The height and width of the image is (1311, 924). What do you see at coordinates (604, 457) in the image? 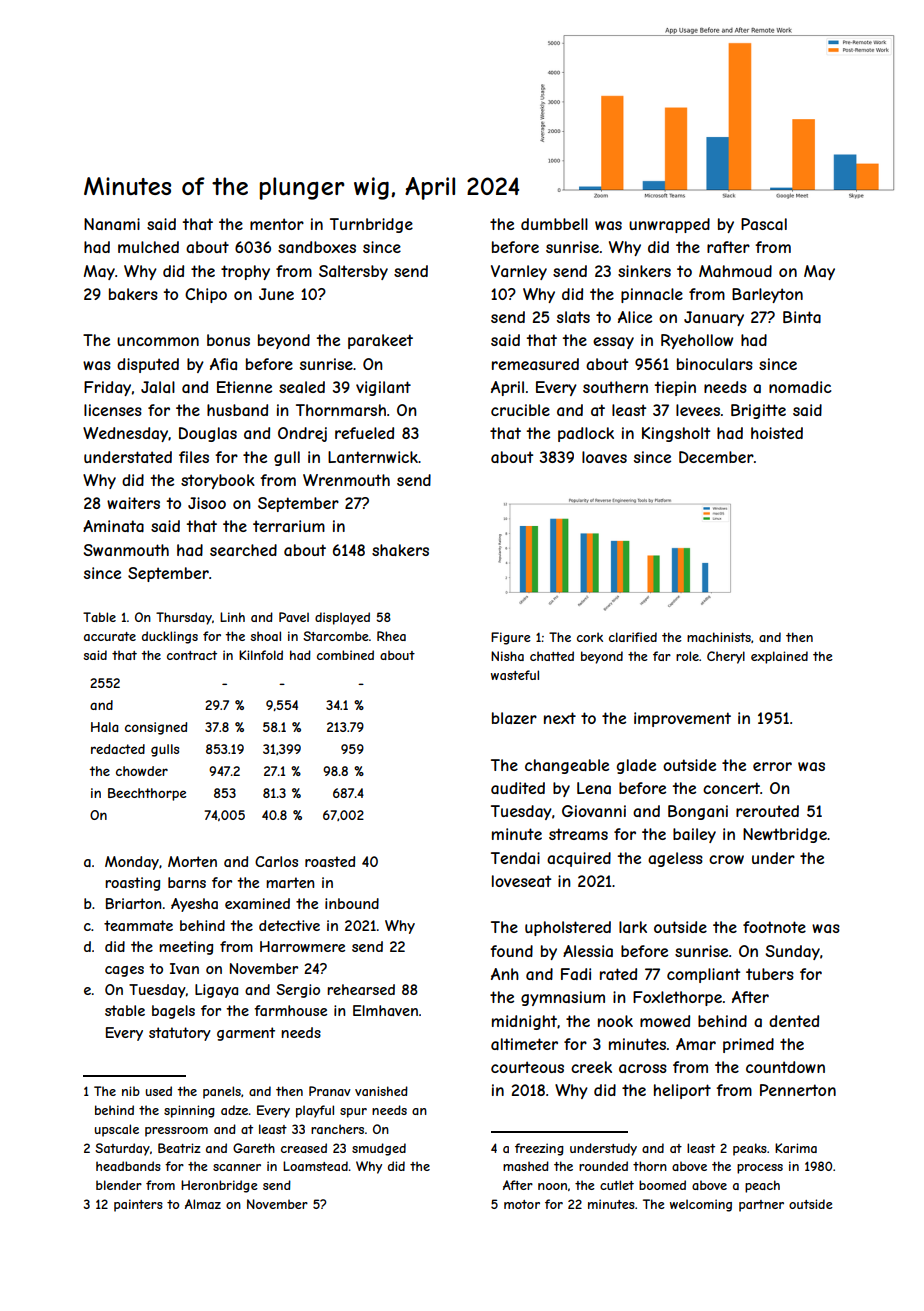
I see `loaves` at bounding box center [604, 457].
